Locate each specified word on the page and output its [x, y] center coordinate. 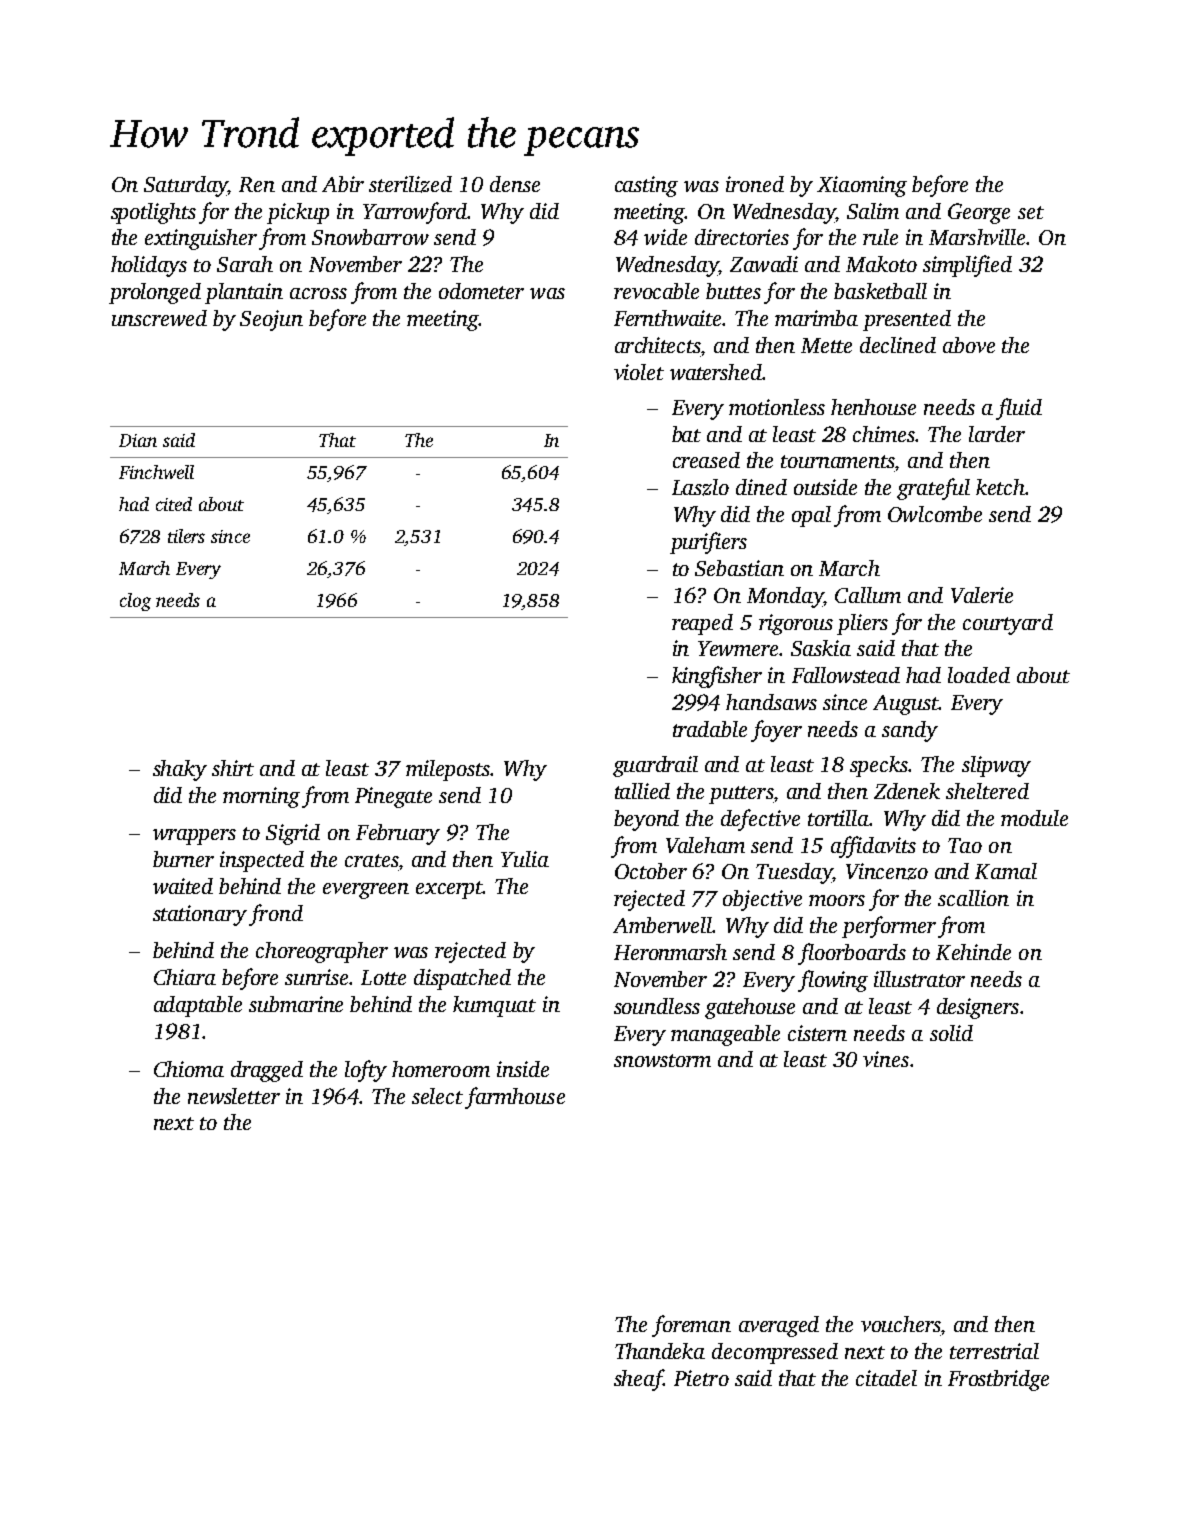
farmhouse [515, 1098]
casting [646, 186]
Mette [826, 345]
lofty [366, 1071]
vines [886, 1059]
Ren [257, 184]
